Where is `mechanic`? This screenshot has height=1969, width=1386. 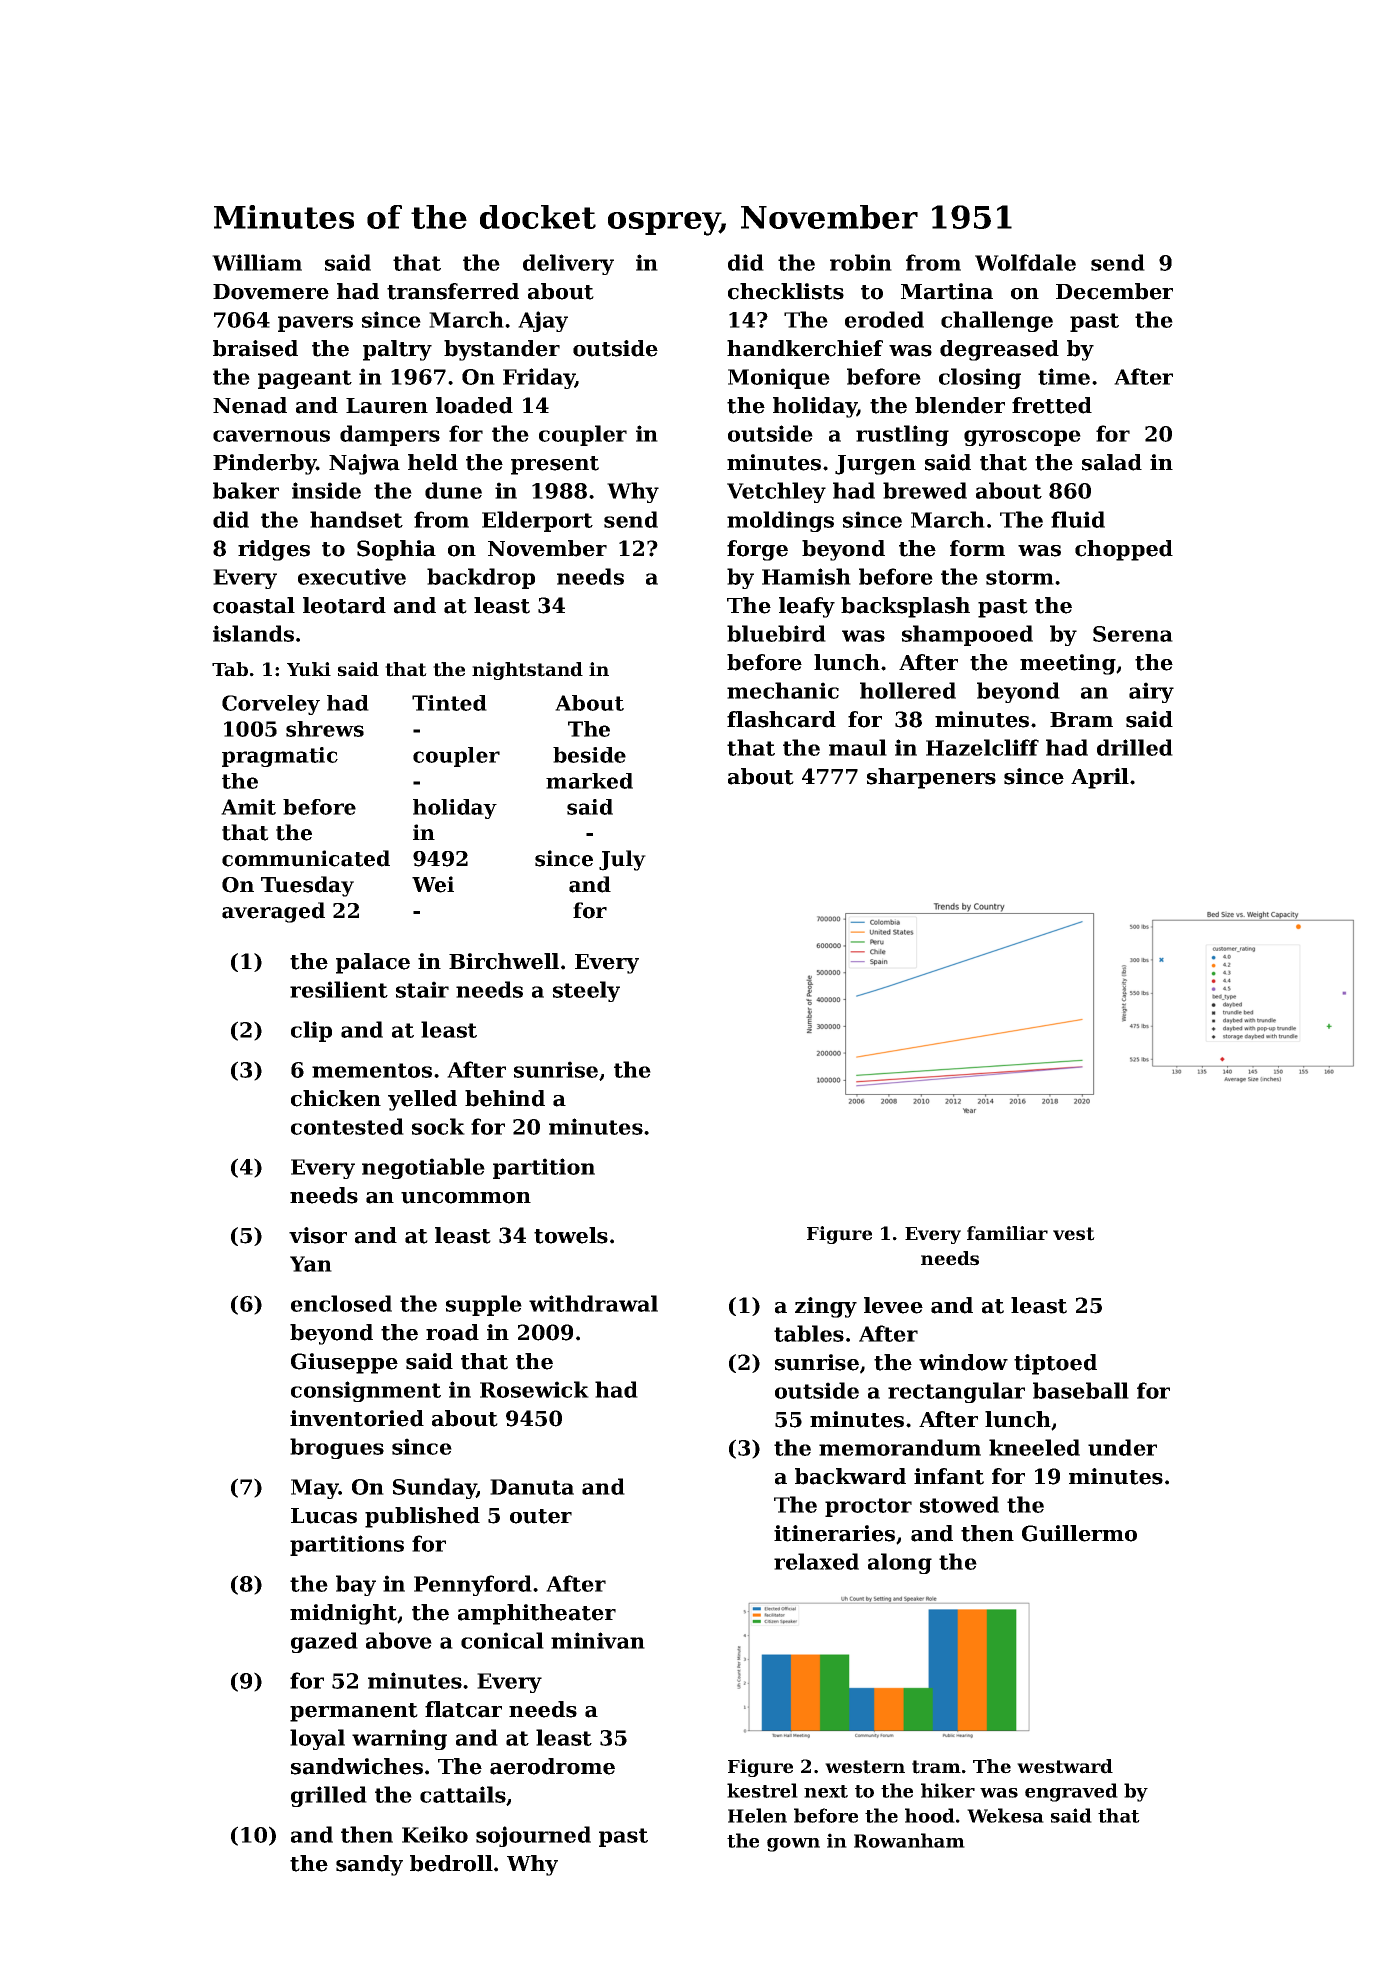 mechanic is located at coordinates (783, 690).
